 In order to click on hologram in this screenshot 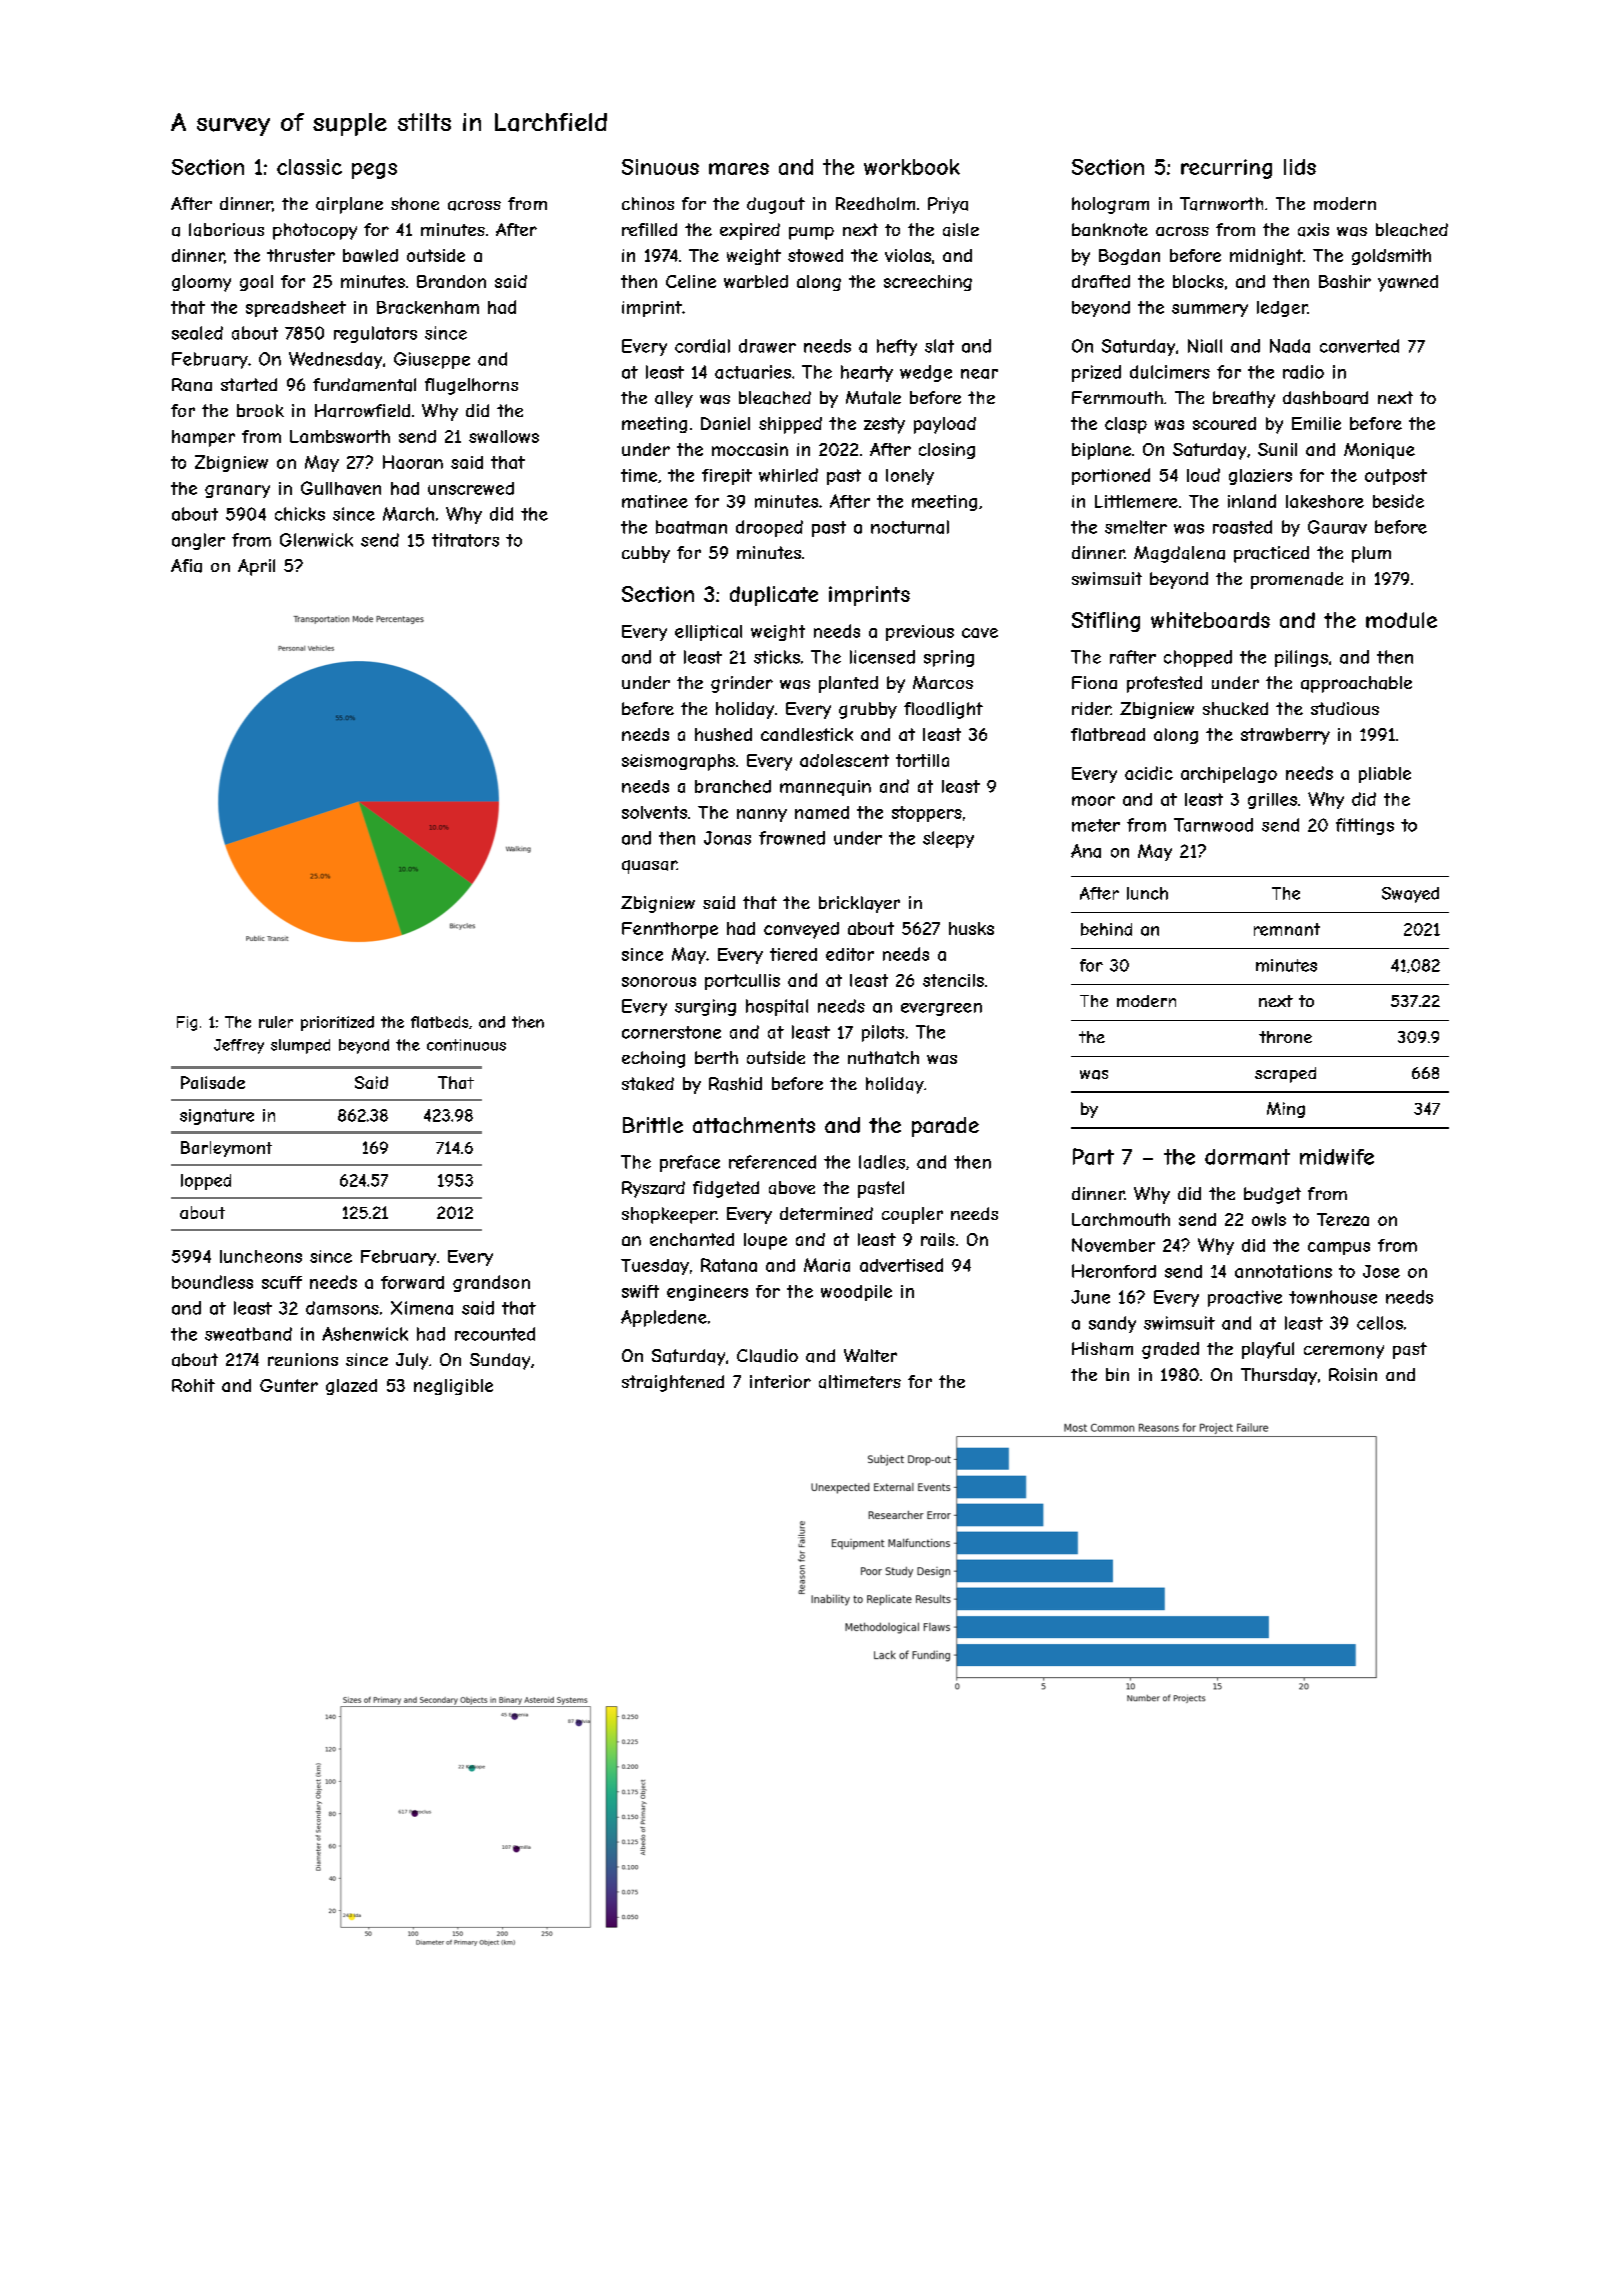, I will do `click(1110, 205)`.
